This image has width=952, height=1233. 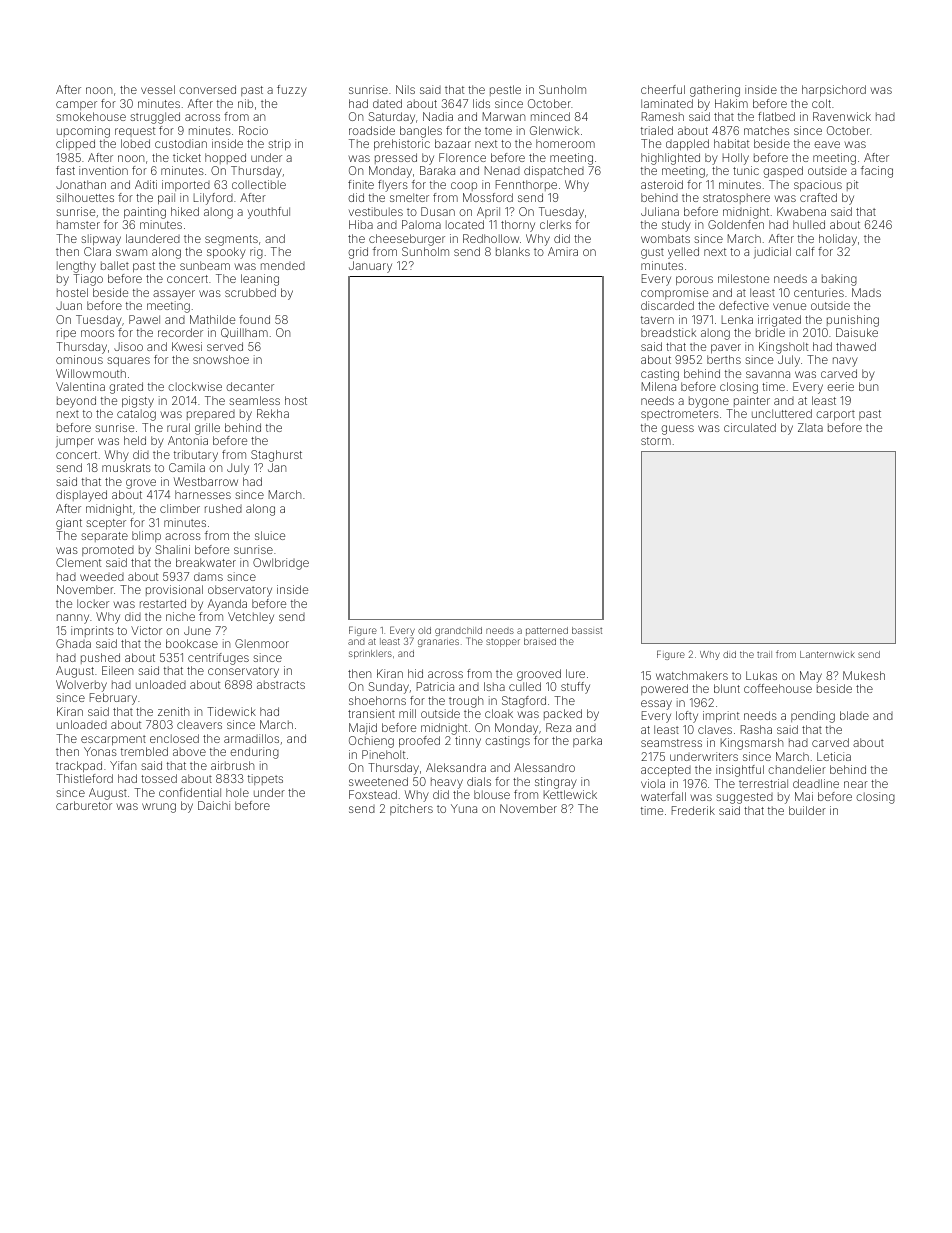 What do you see at coordinates (376, 211) in the image?
I see `vestibules` at bounding box center [376, 211].
